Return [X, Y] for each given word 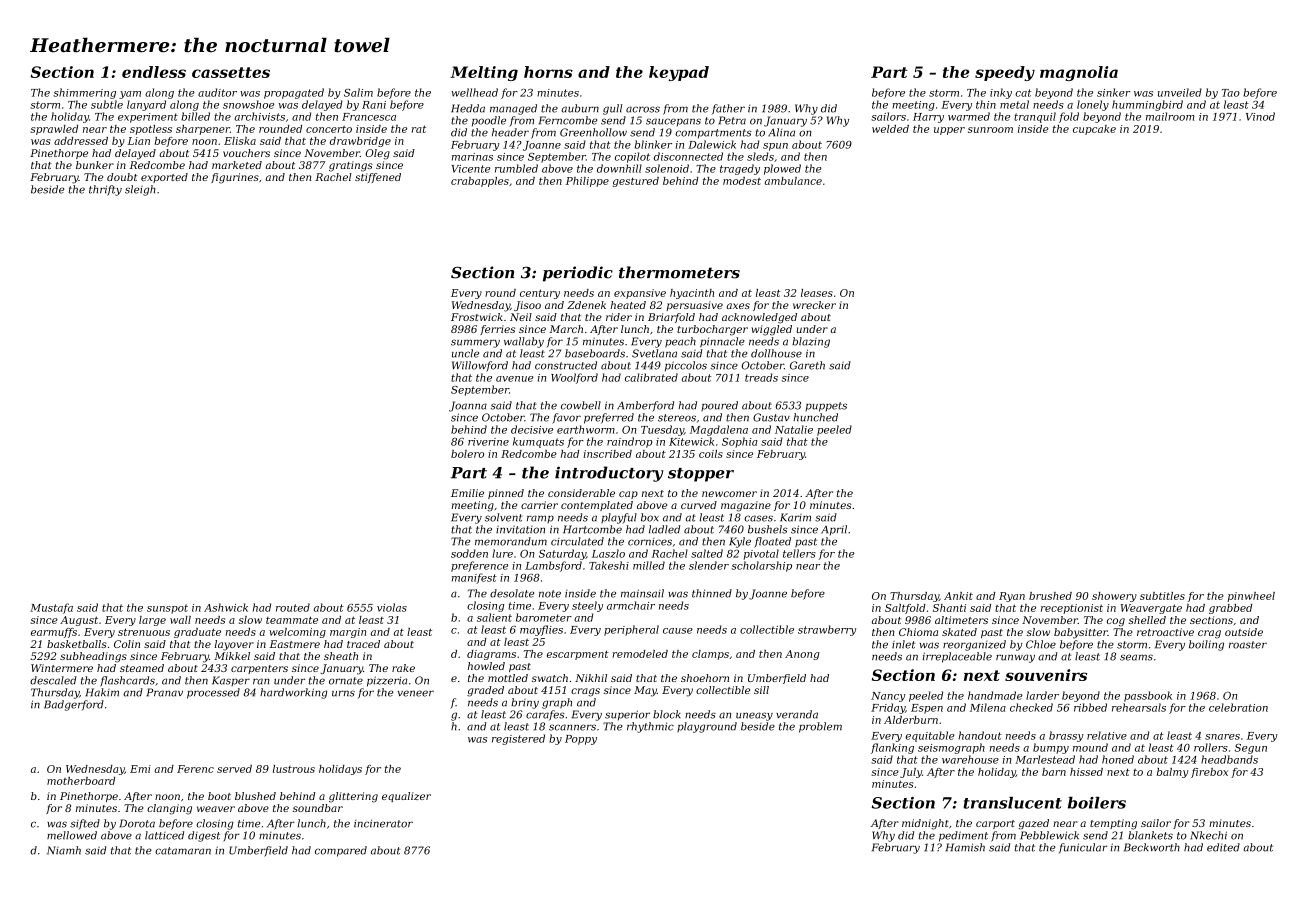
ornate [346, 681]
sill [761, 690]
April [834, 530]
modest [742, 181]
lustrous [294, 769]
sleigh [140, 190]
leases [817, 293]
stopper [701, 475]
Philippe [587, 182]
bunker [95, 165]
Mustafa [51, 608]
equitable [930, 736]
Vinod [1260, 116]
